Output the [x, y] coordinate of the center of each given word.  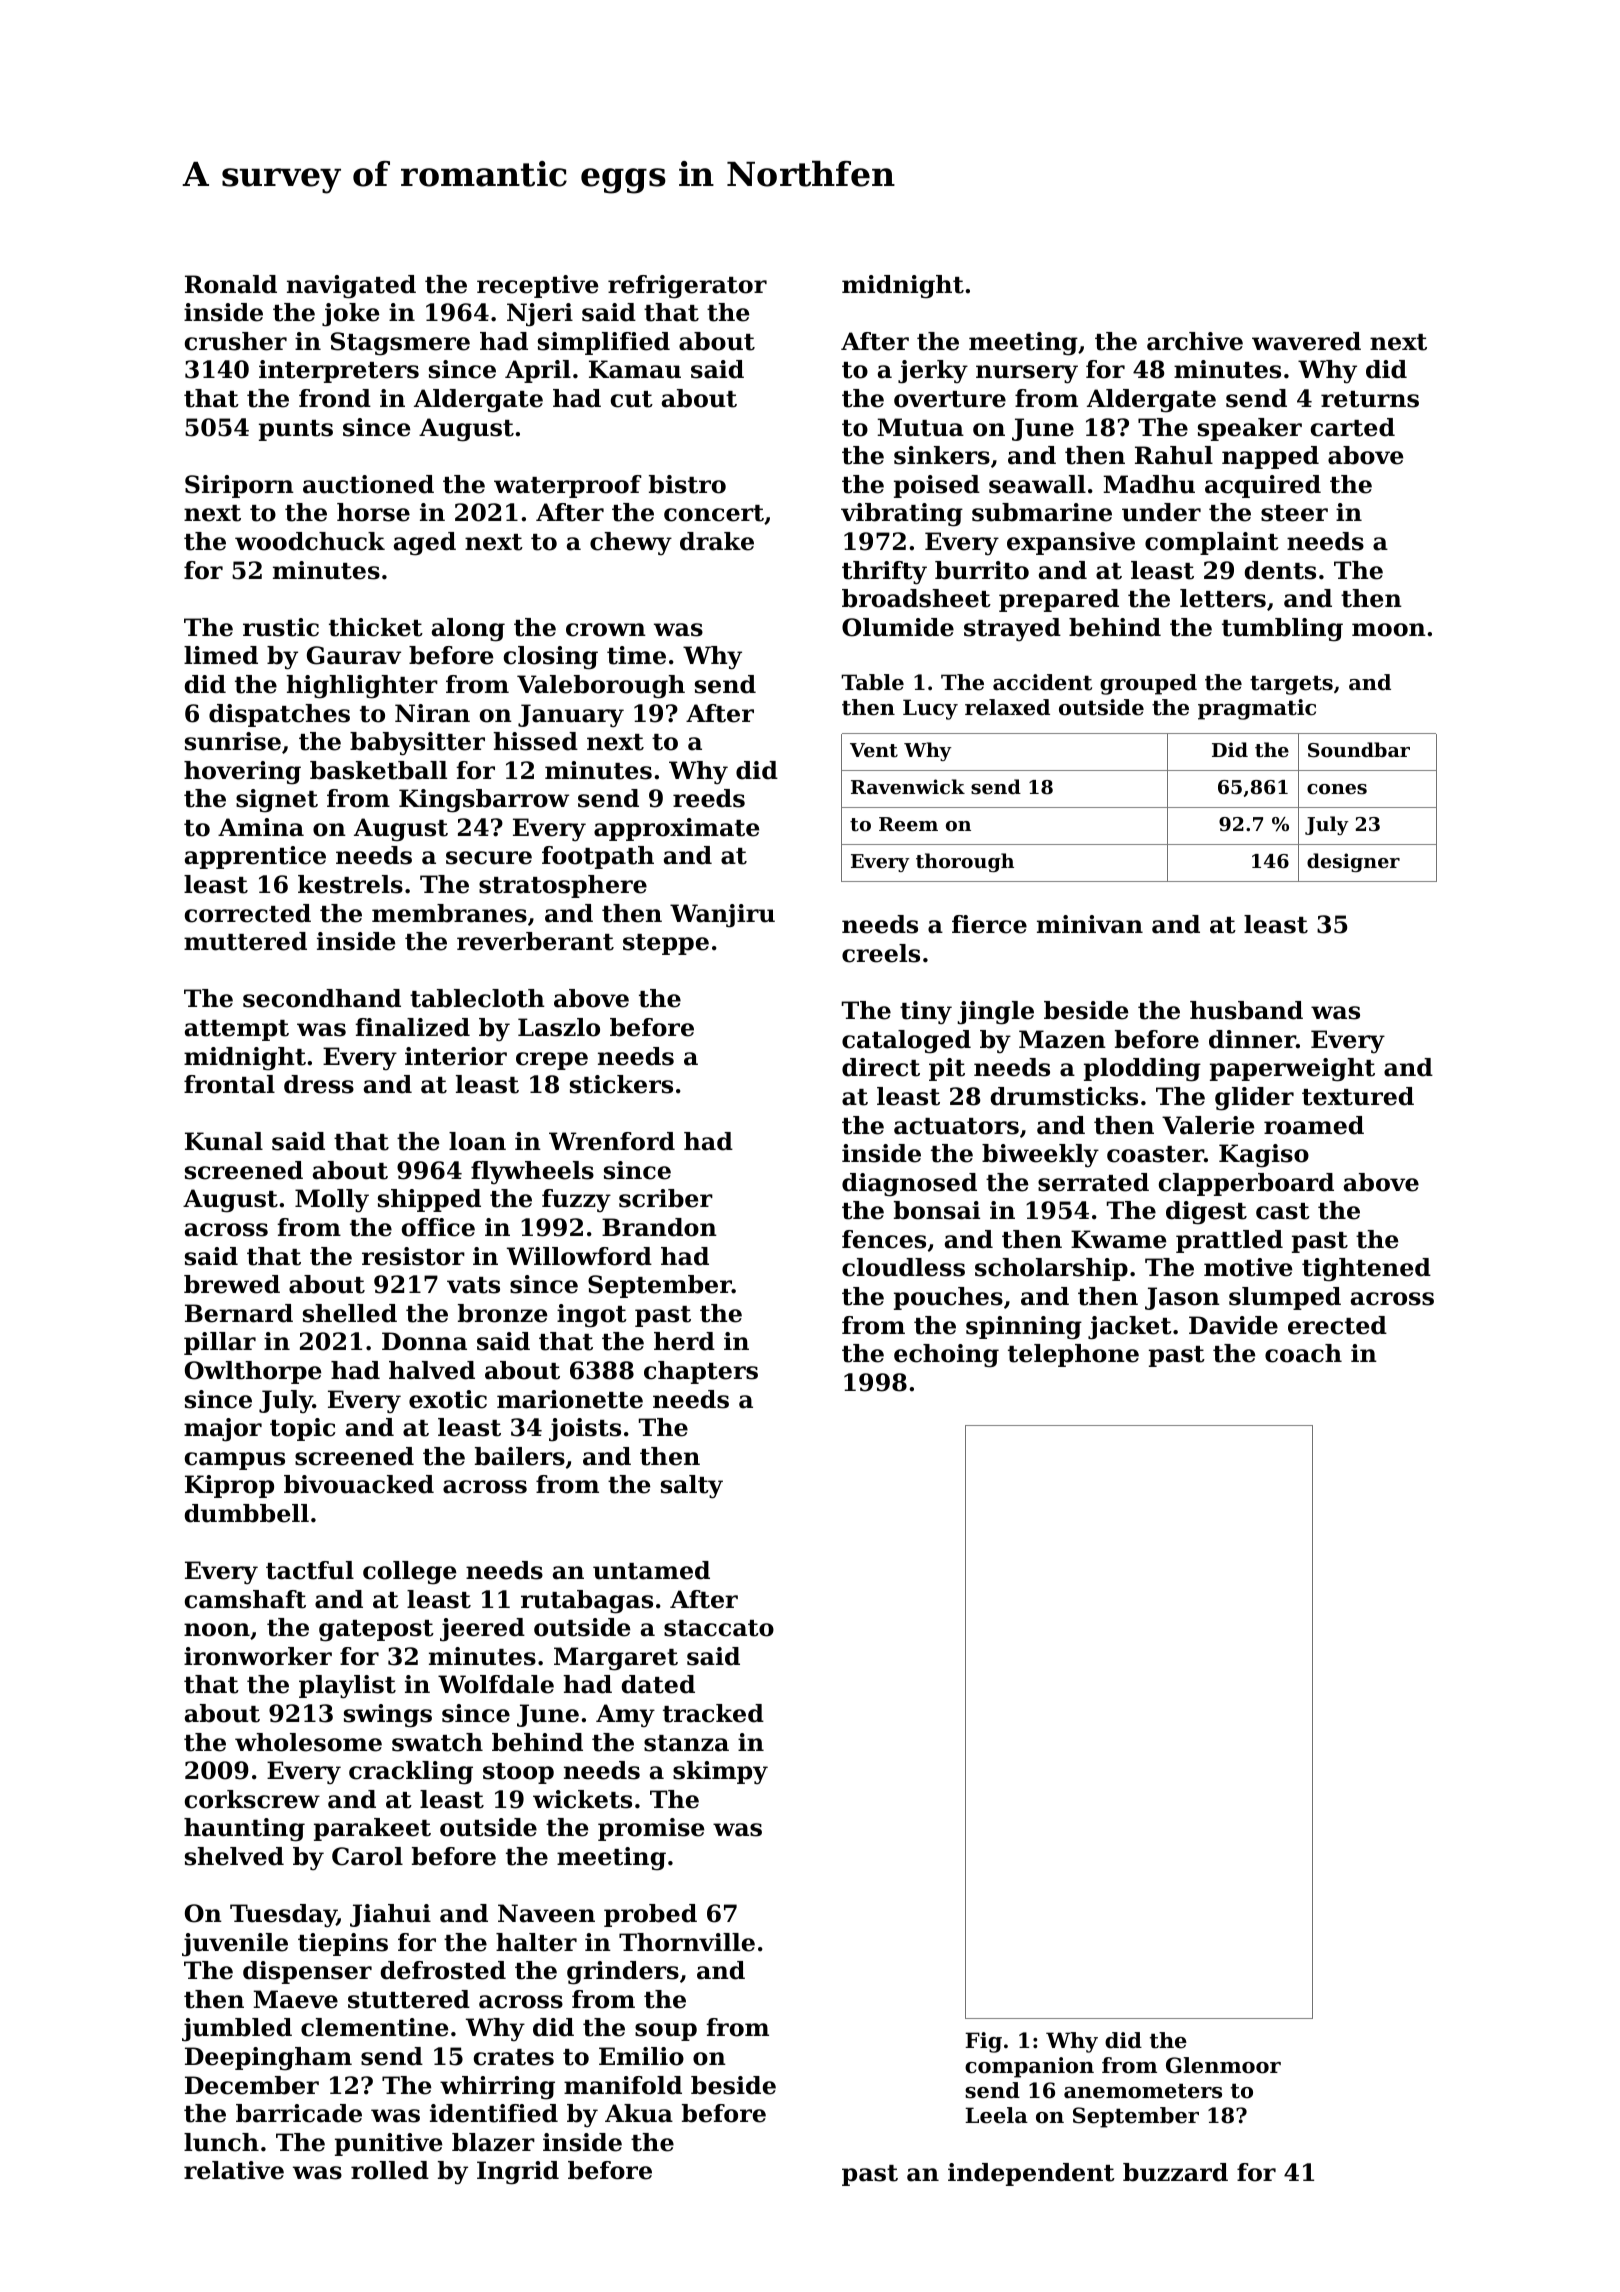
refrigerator [687, 287]
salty [692, 1487]
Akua [639, 2113]
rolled [390, 2170]
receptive [537, 286]
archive [1195, 341]
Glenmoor [1223, 2065]
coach [1303, 1353]
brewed [232, 1284]
